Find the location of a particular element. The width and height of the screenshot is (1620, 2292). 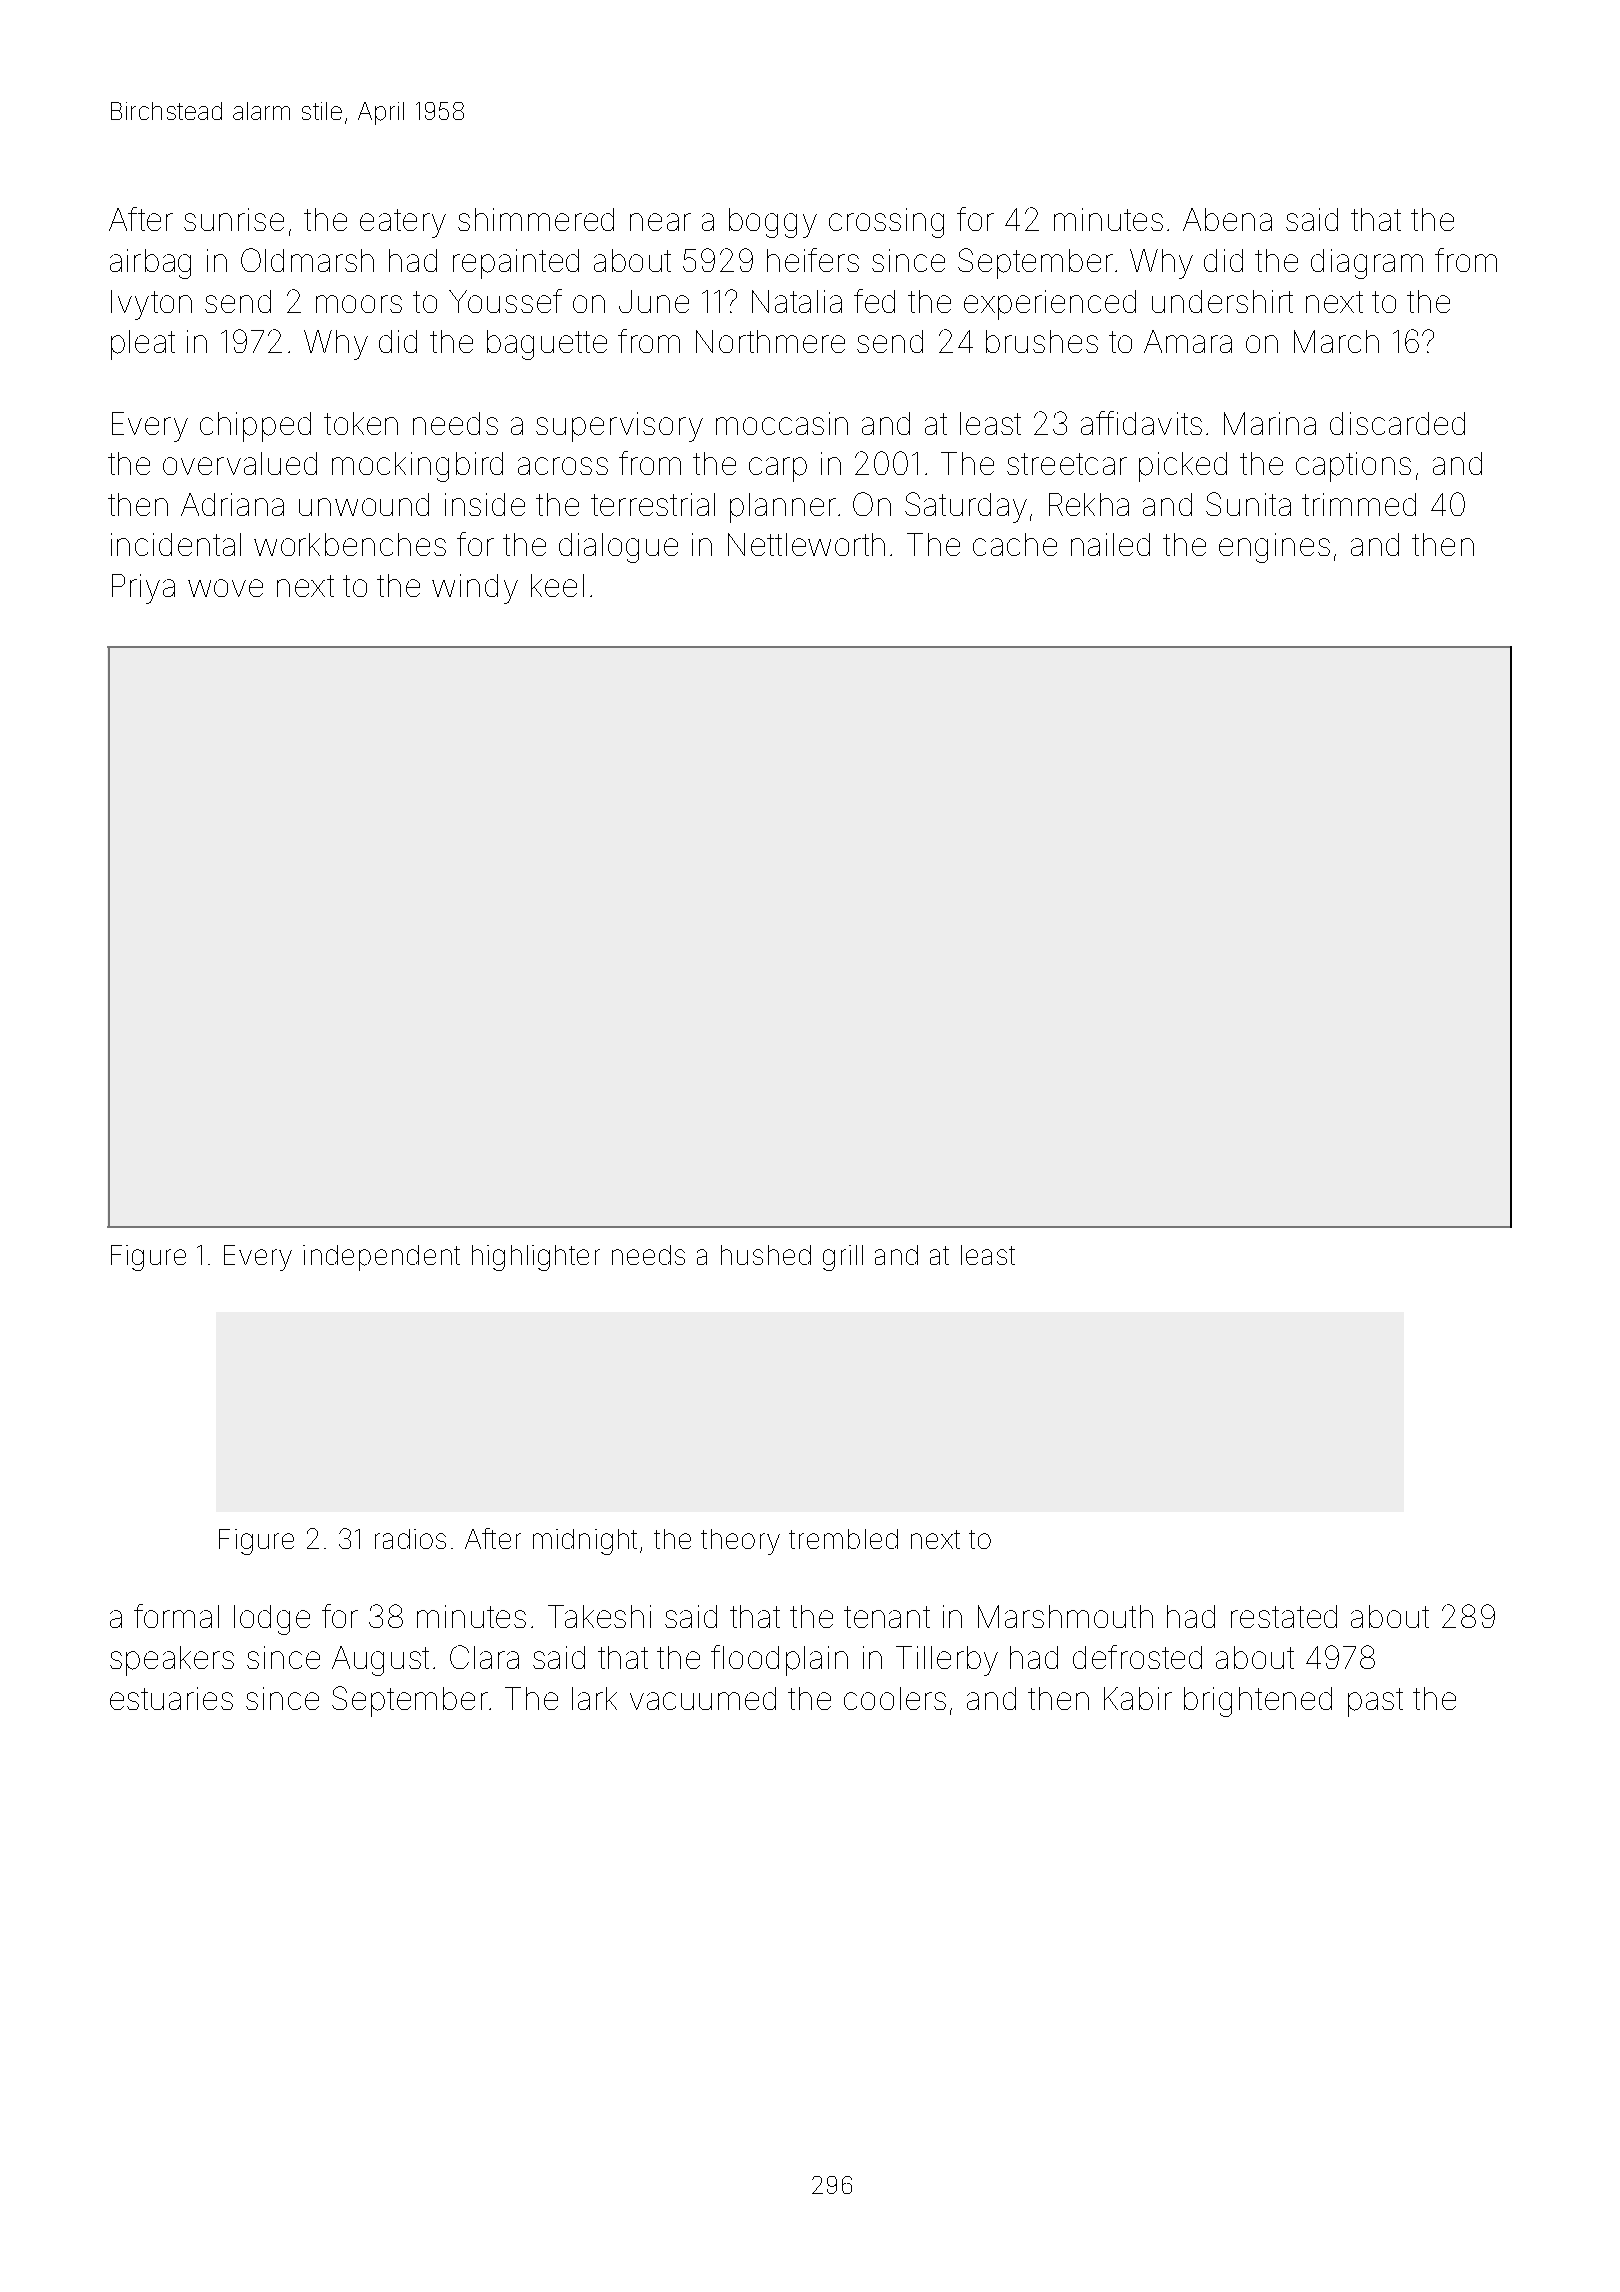

independent is located at coordinates (381, 1258).
